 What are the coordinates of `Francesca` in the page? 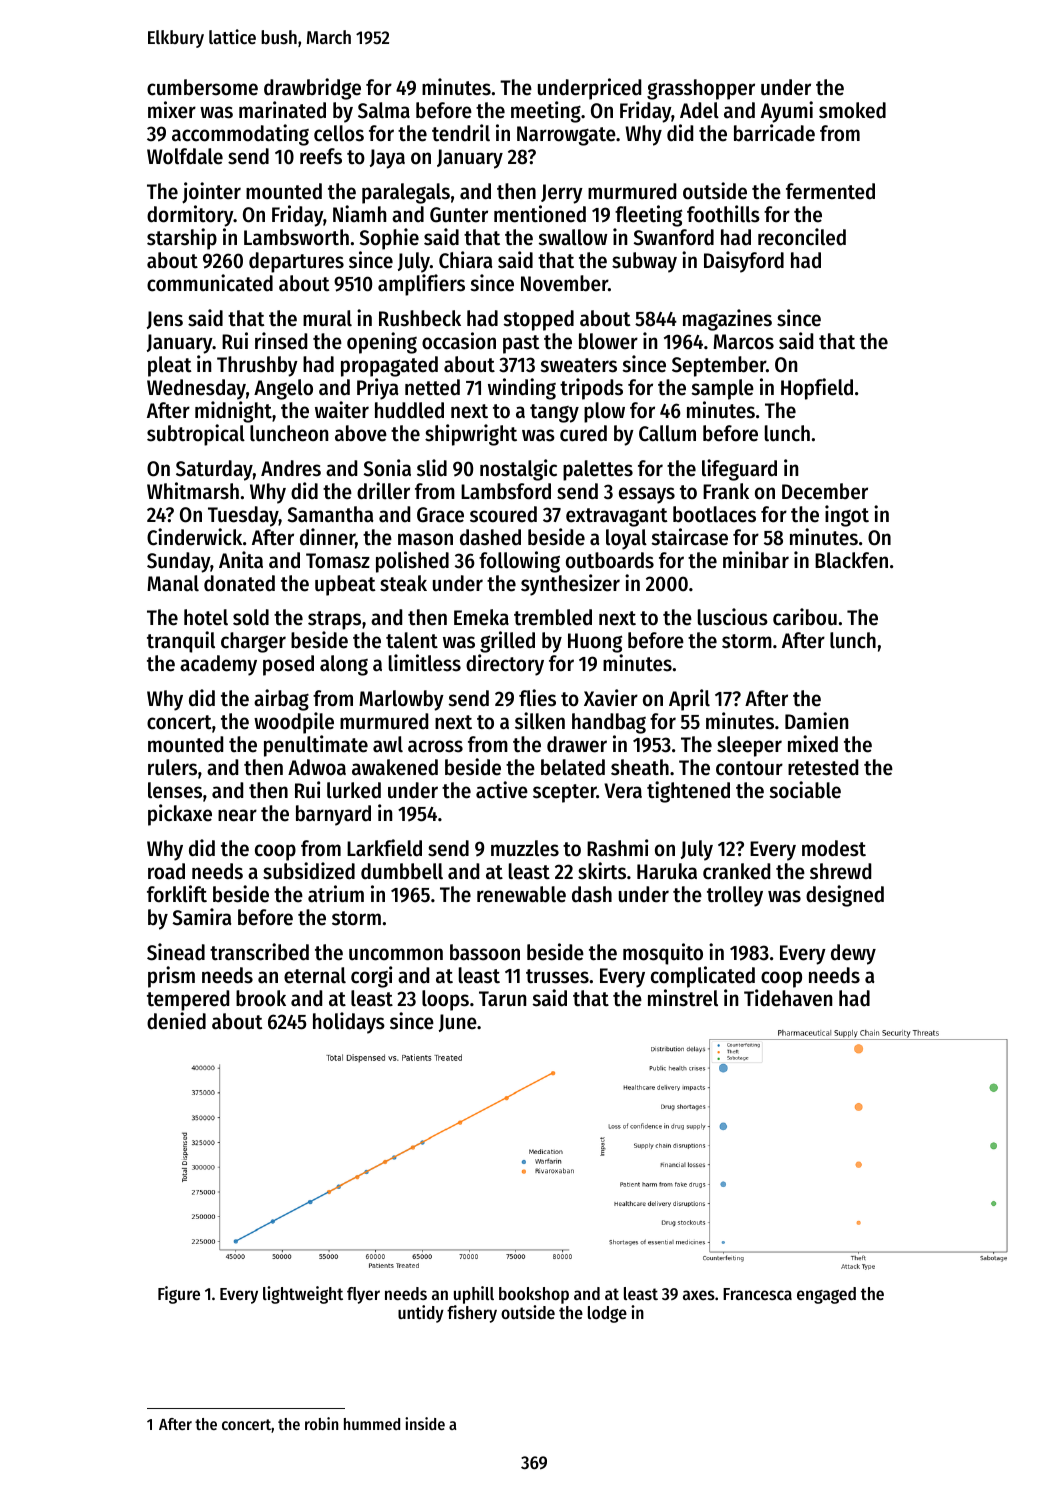 It's located at (757, 1294).
